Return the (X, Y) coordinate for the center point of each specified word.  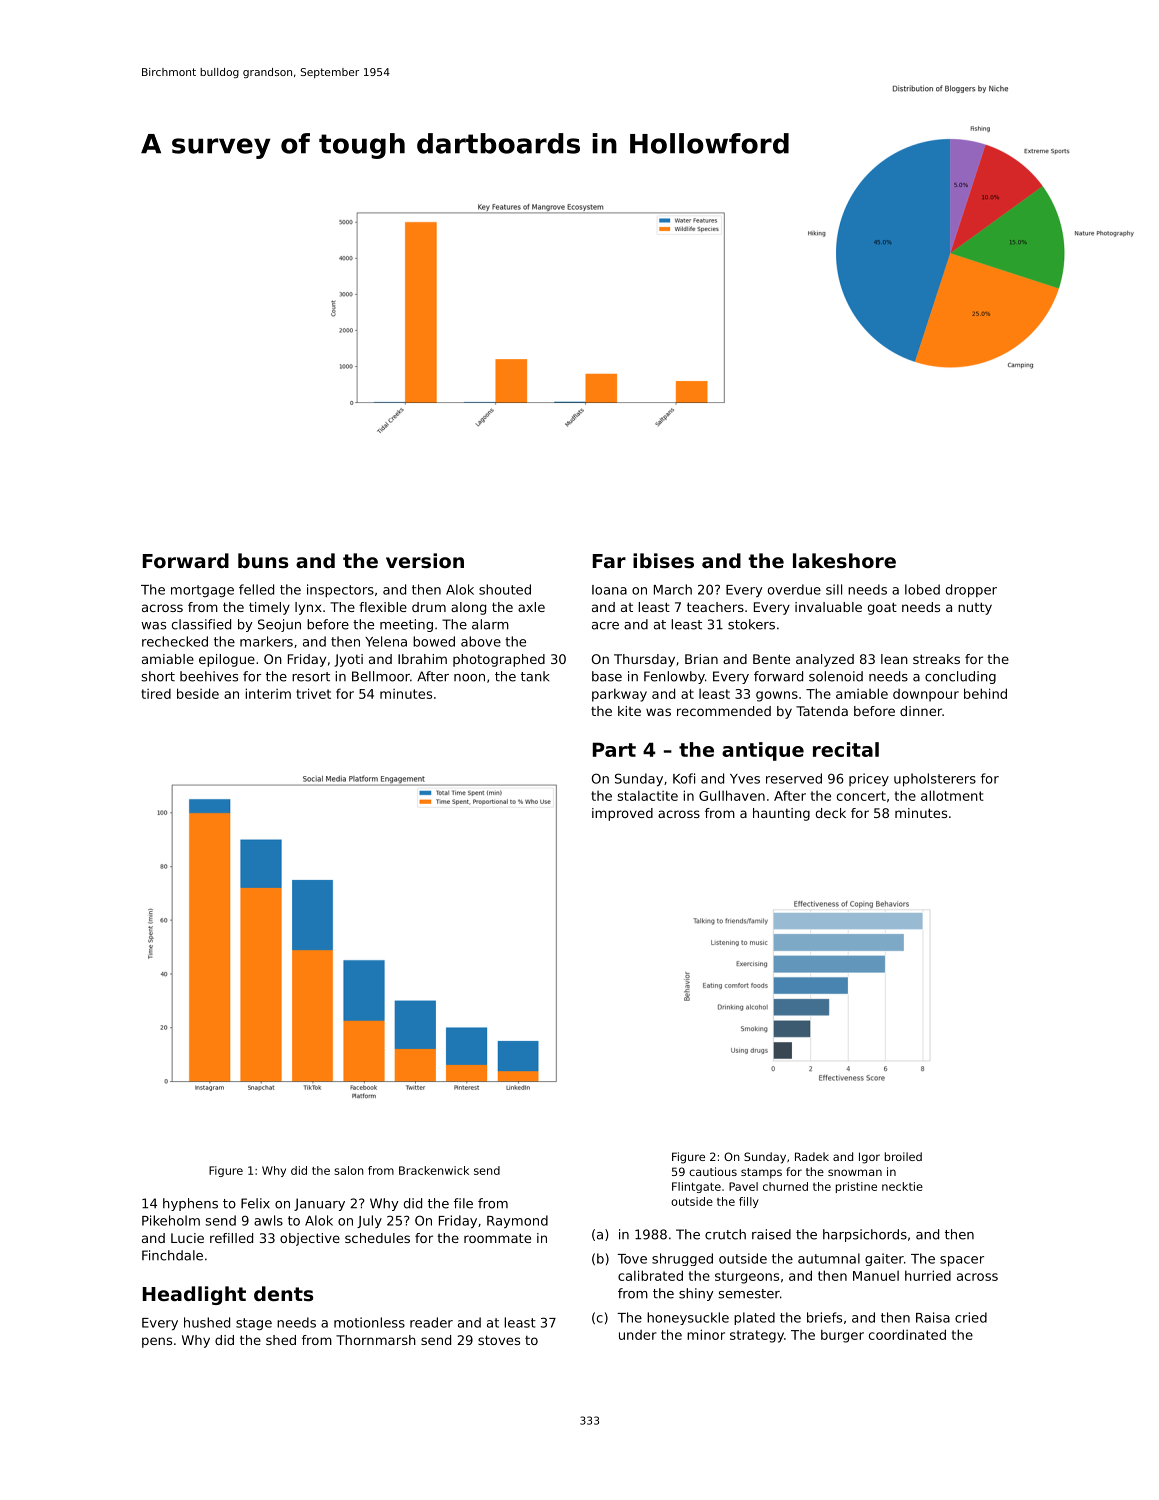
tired (156, 694)
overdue (794, 589)
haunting (781, 814)
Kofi (684, 778)
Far (609, 561)
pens (157, 1342)
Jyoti (348, 660)
